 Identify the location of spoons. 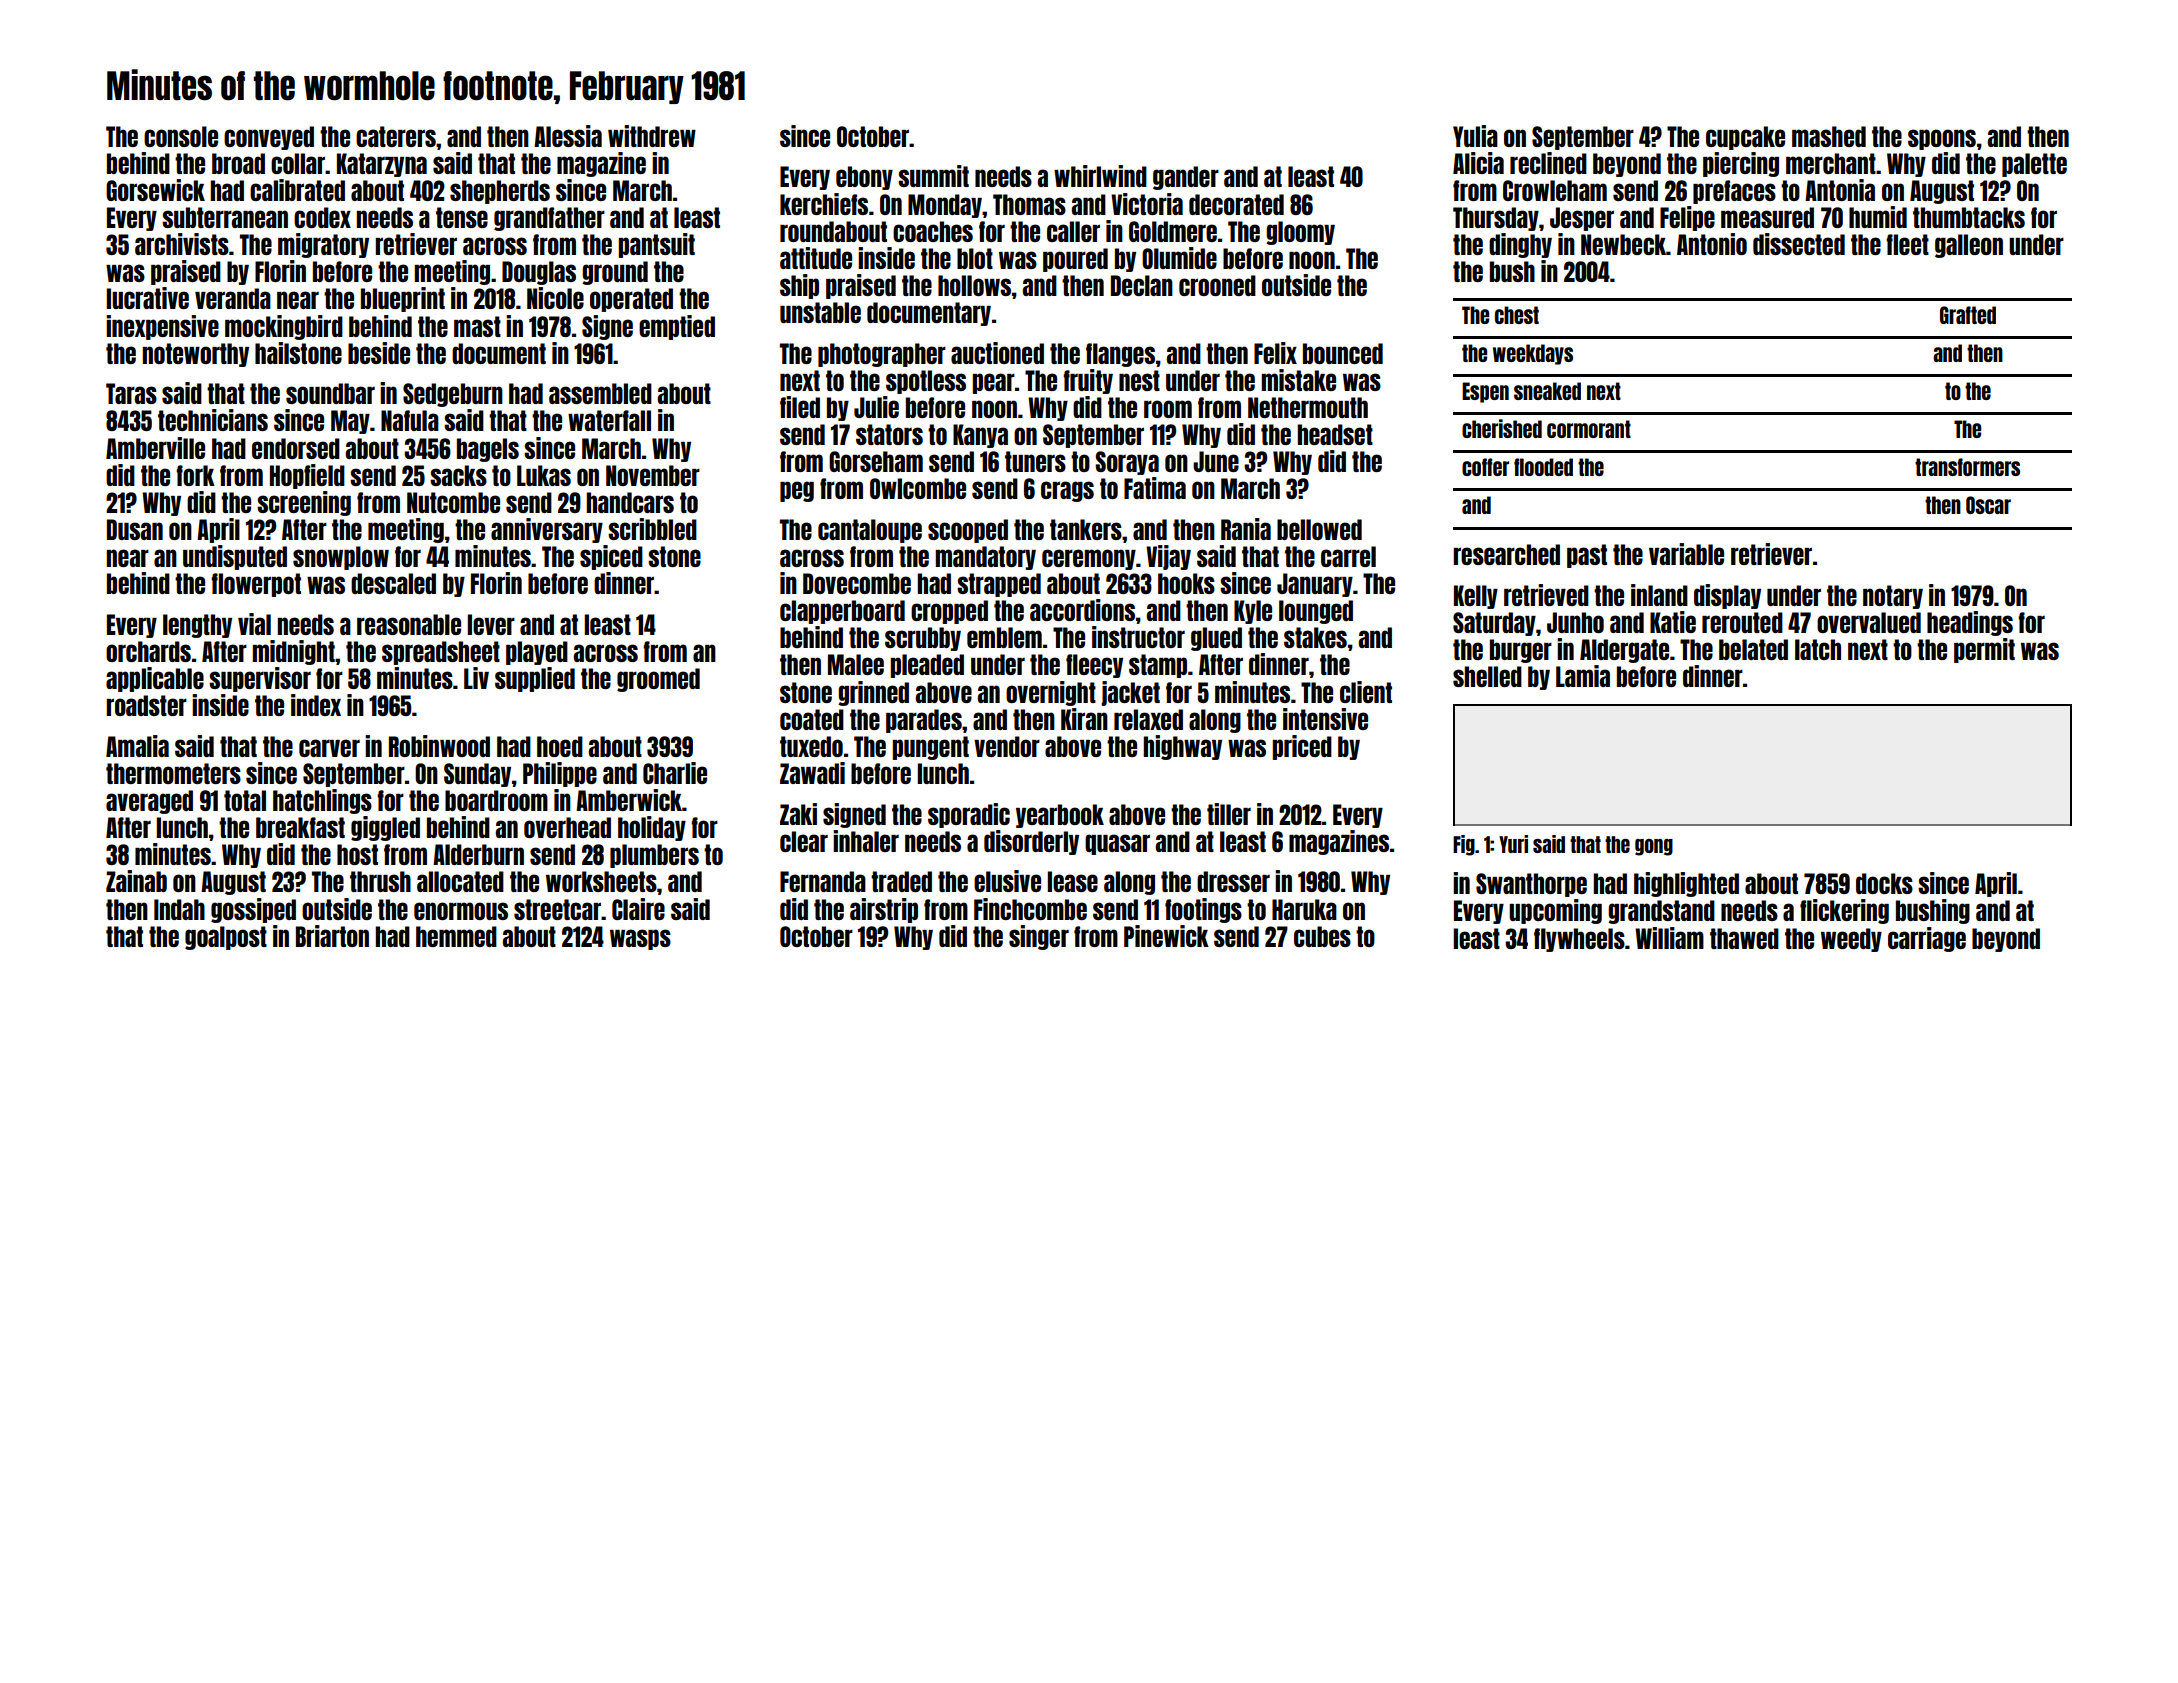
(1942, 139).
